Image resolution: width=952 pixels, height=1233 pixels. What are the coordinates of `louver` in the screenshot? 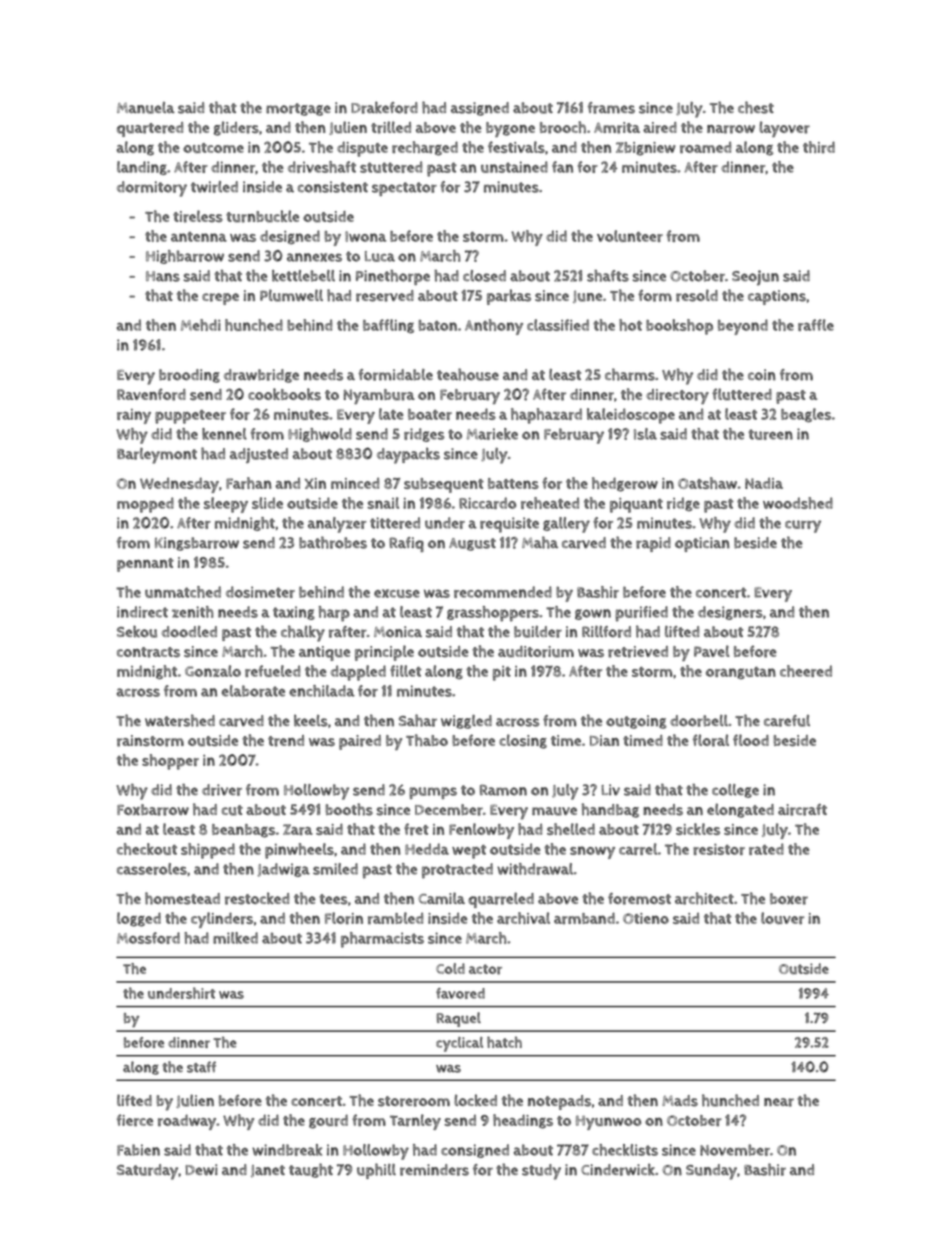 It's located at (782, 918).
